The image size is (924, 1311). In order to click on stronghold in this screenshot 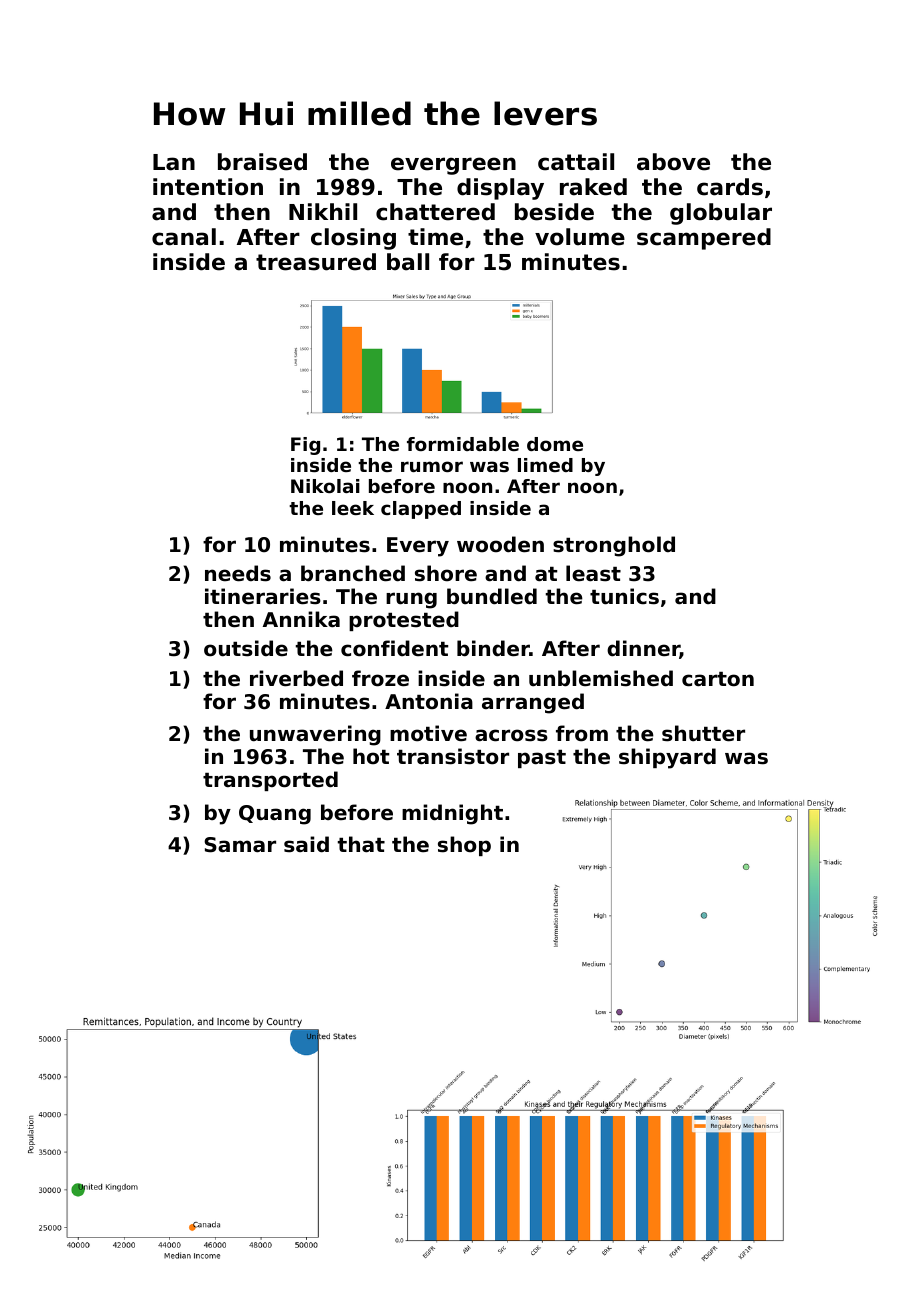, I will do `click(614, 546)`.
